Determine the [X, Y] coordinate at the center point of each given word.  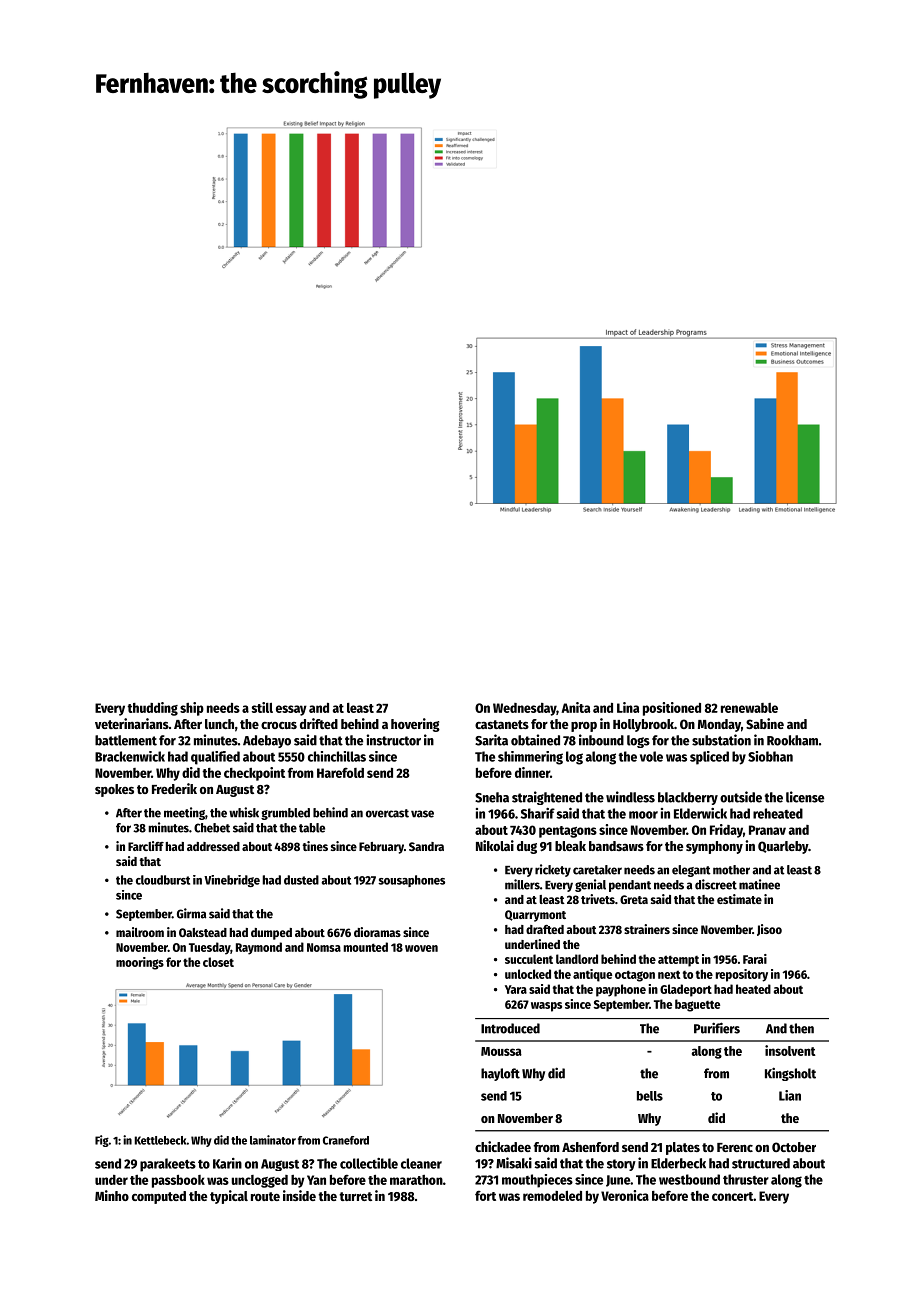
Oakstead [203, 932]
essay [291, 710]
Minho [112, 1195]
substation [721, 740]
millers [522, 884]
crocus [279, 725]
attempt [678, 961]
